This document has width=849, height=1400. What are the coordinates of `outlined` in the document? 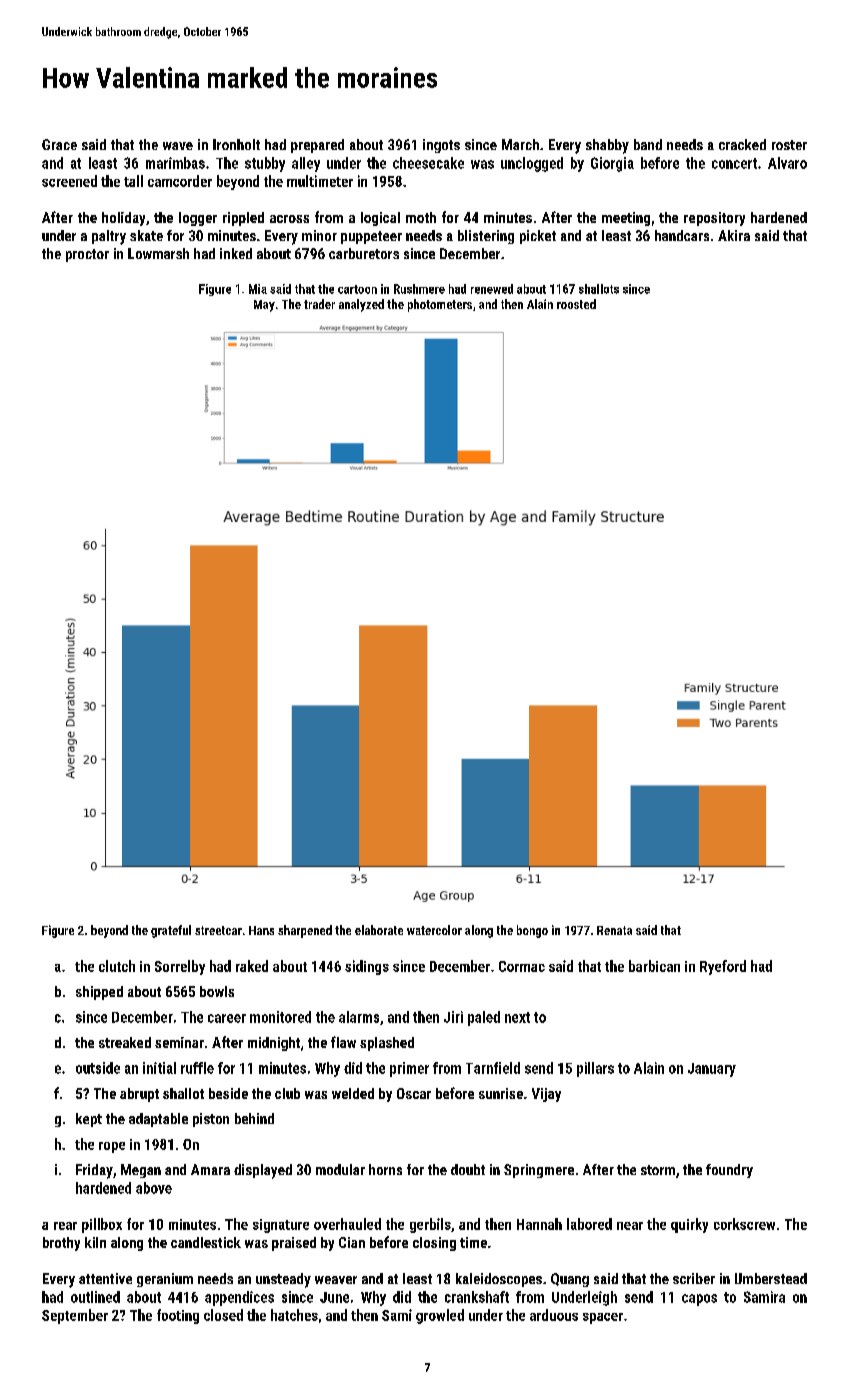 It's located at (95, 1297).
